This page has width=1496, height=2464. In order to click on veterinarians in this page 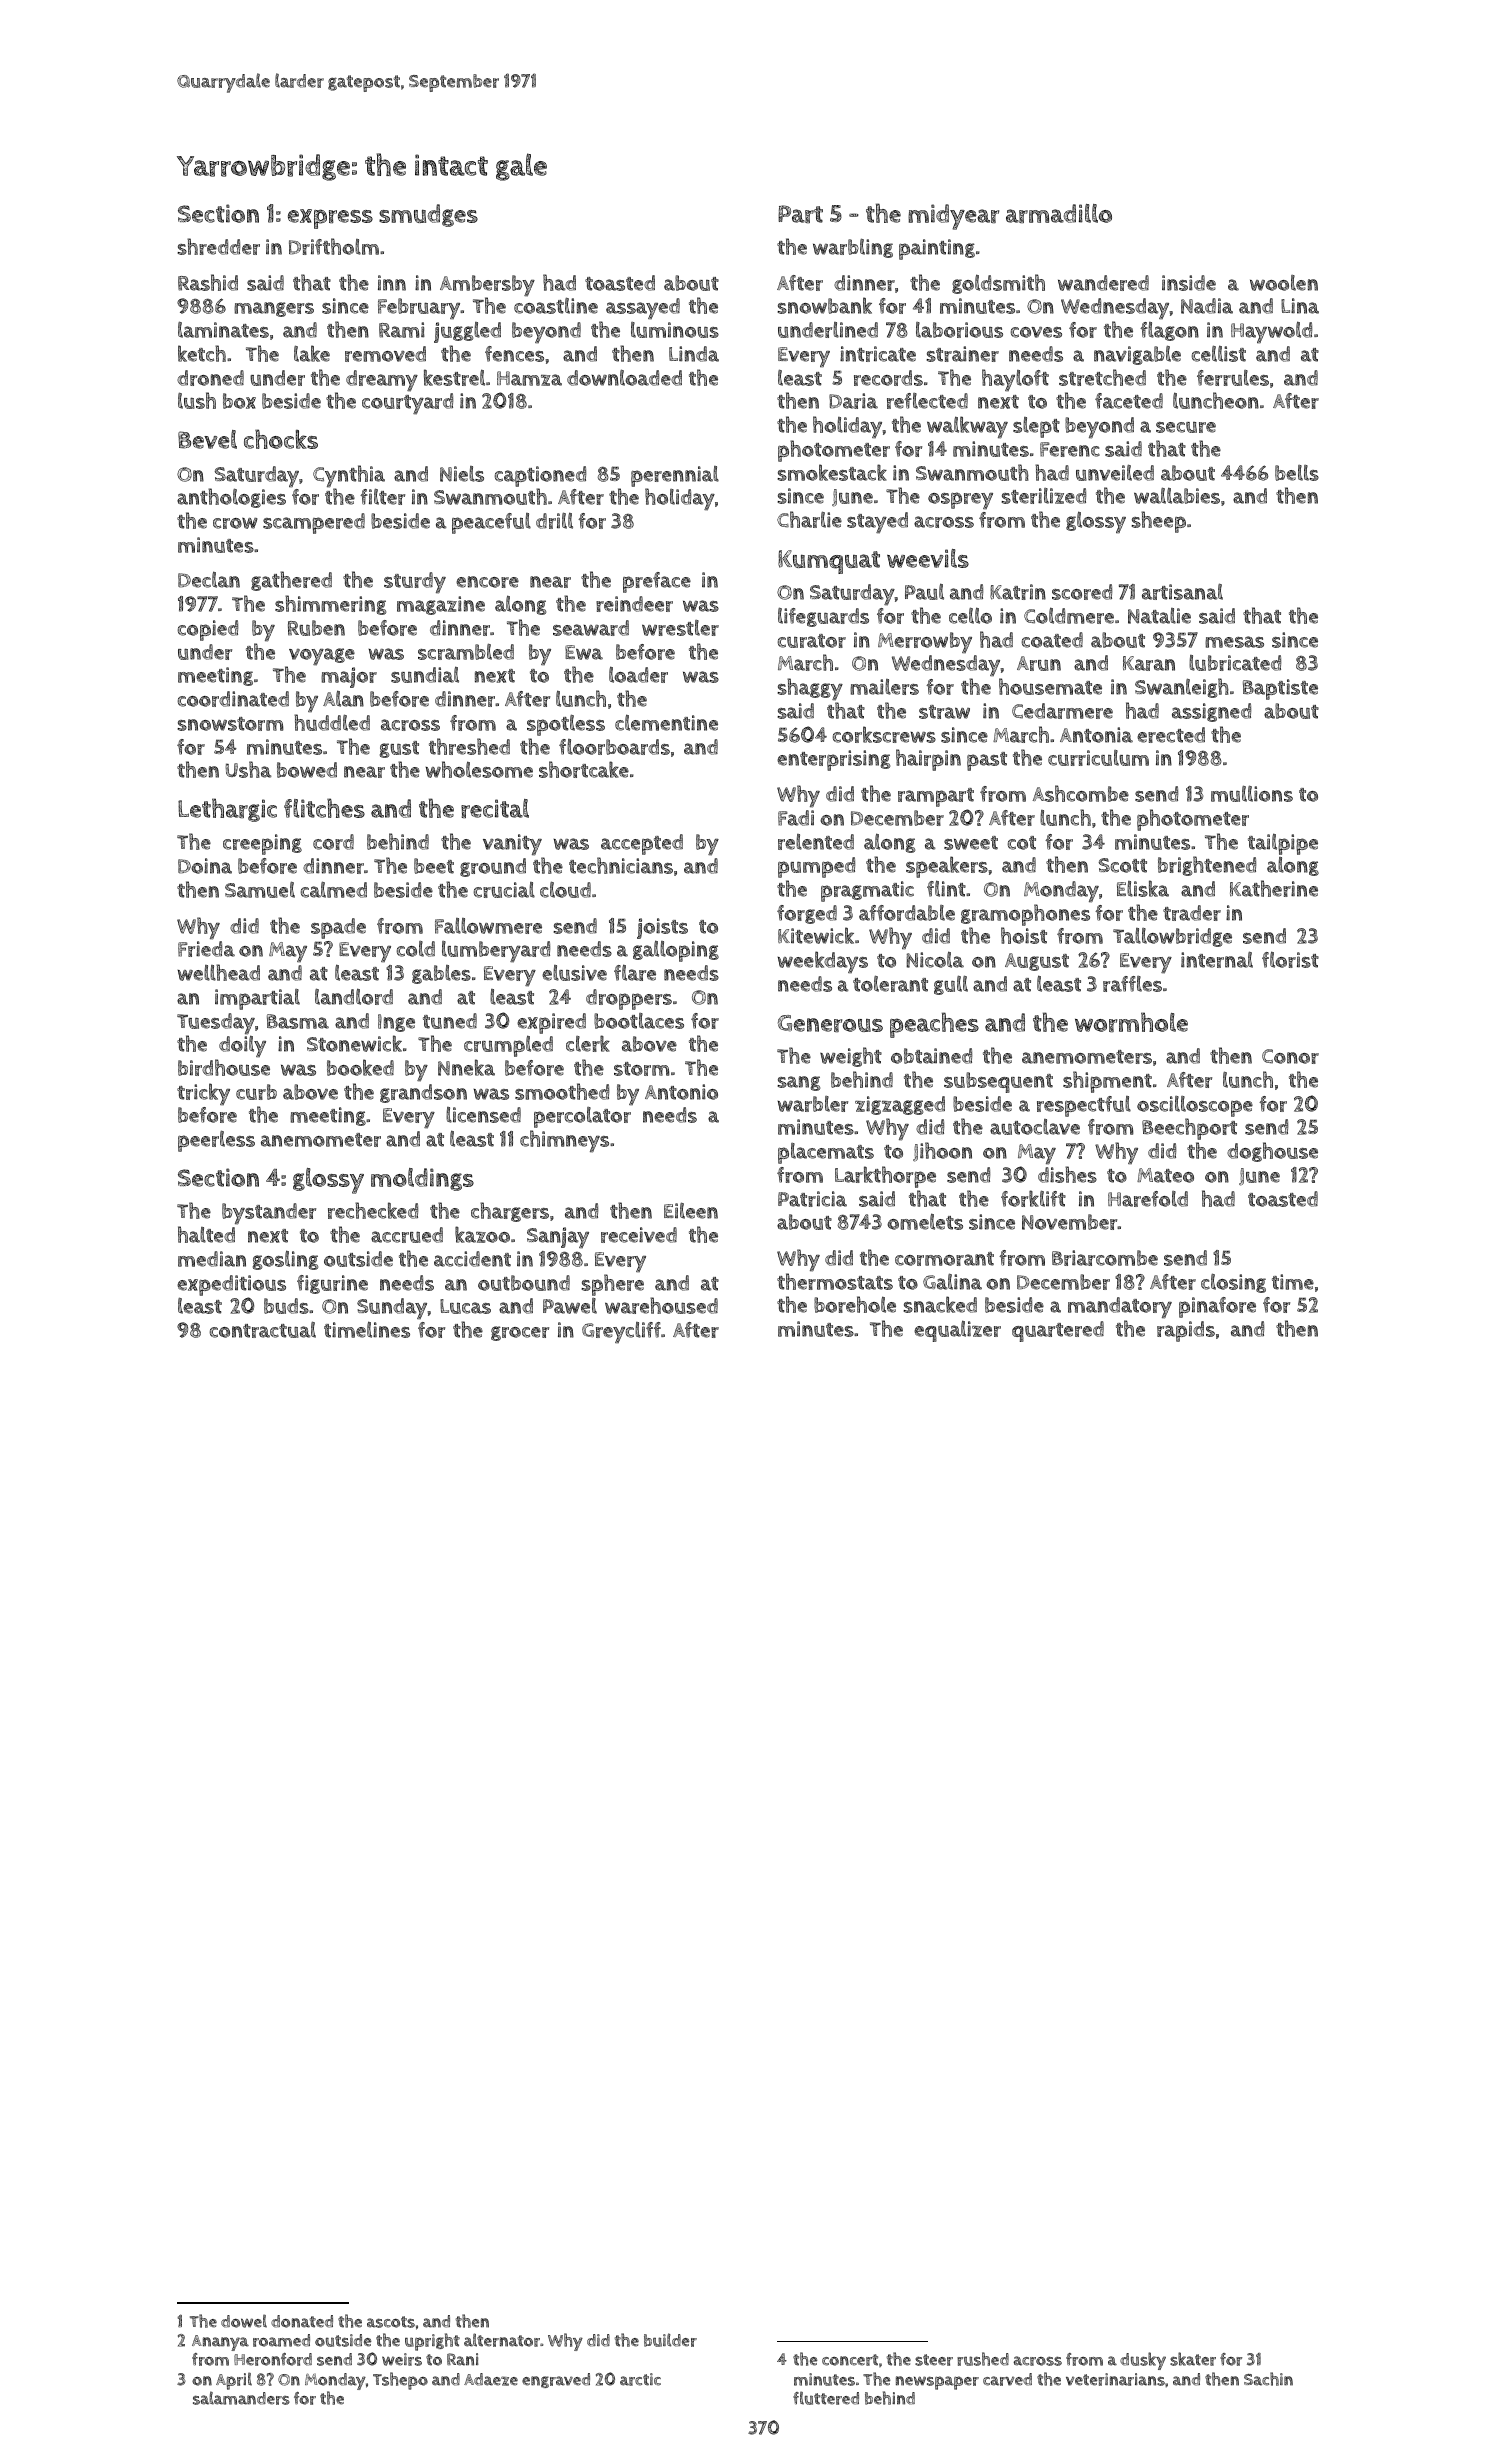, I will do `click(1115, 2379)`.
